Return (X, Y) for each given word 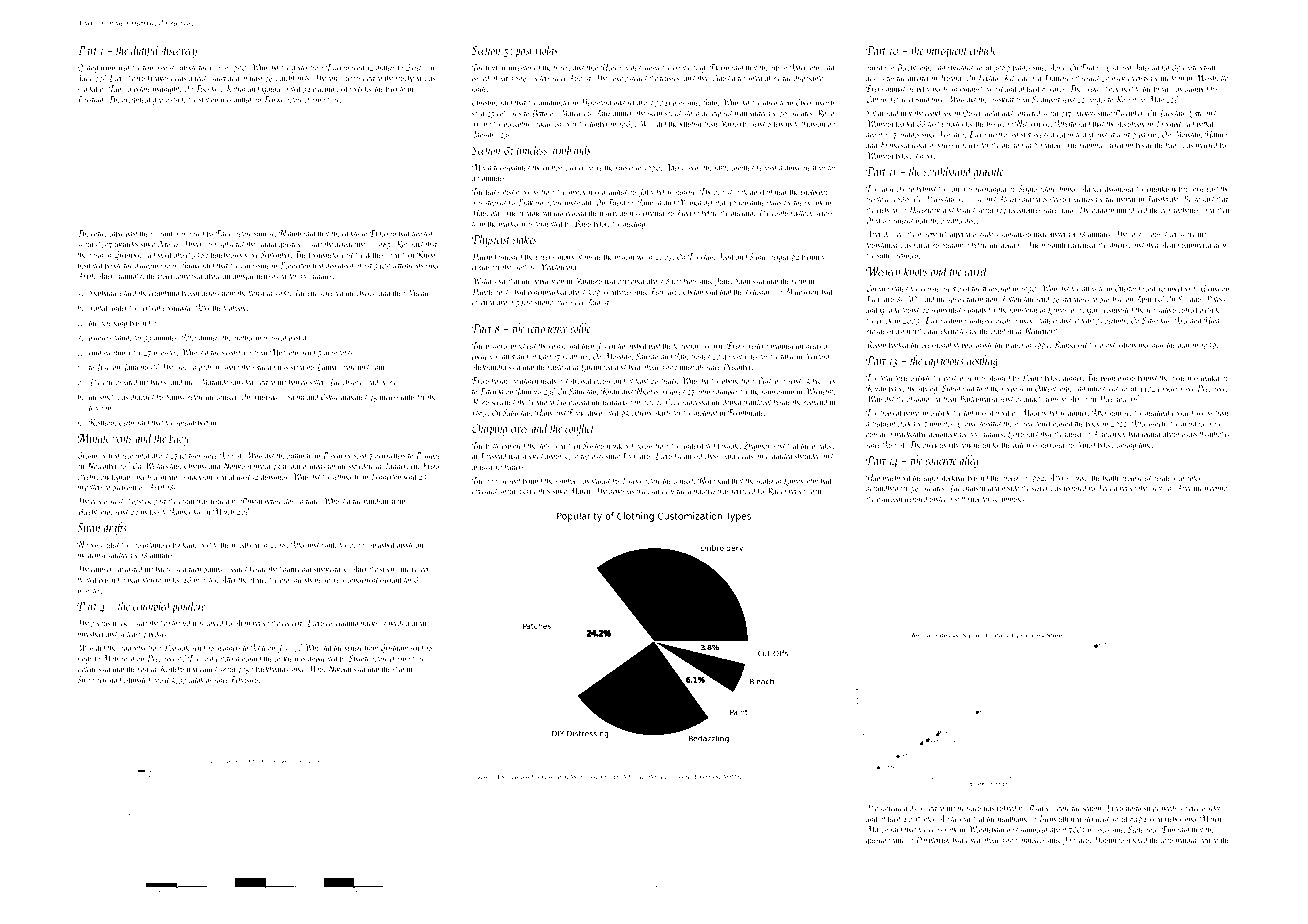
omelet (1211, 808)
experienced (520, 776)
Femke (274, 99)
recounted (136, 455)
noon (814, 492)
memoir (1013, 145)
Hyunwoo (1109, 840)
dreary (421, 624)
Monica (689, 202)
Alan (242, 623)
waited (99, 307)
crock (884, 320)
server (1040, 489)
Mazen (877, 829)
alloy (1089, 289)
